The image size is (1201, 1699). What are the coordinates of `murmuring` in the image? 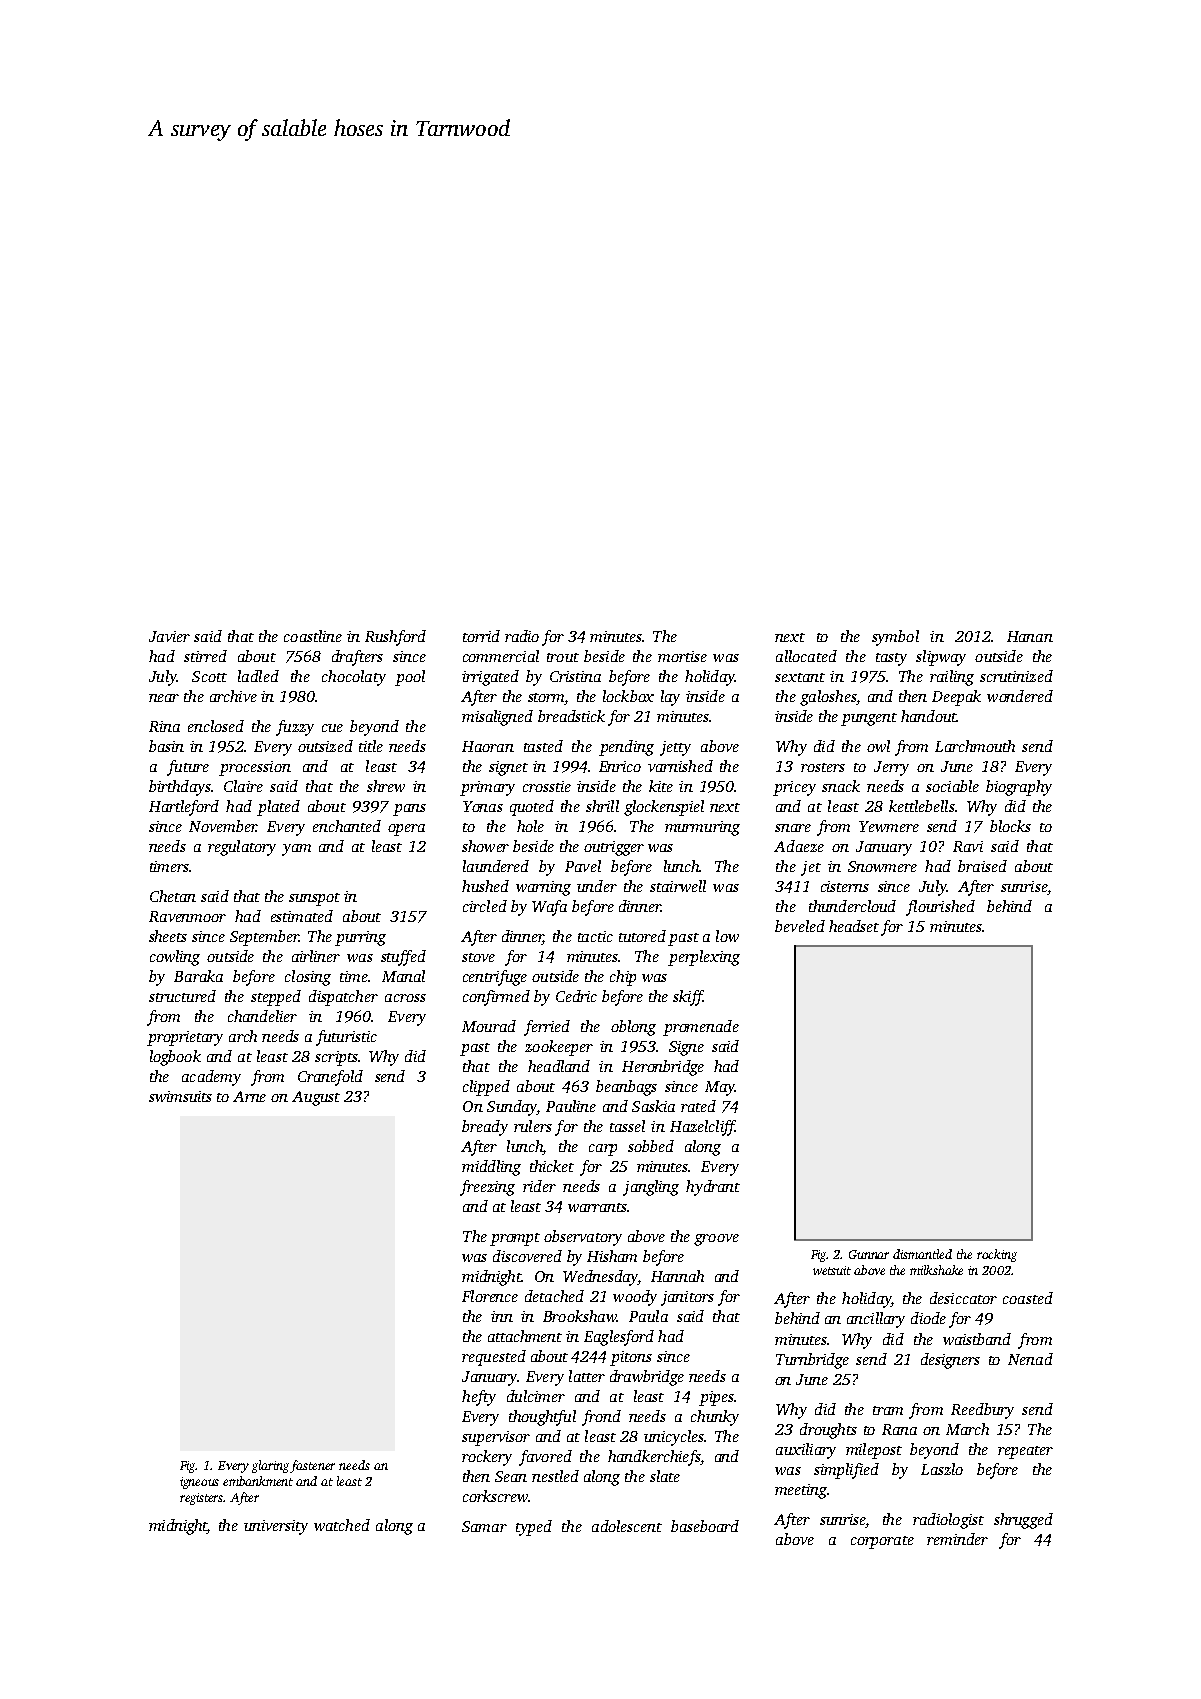 It's located at (702, 828).
